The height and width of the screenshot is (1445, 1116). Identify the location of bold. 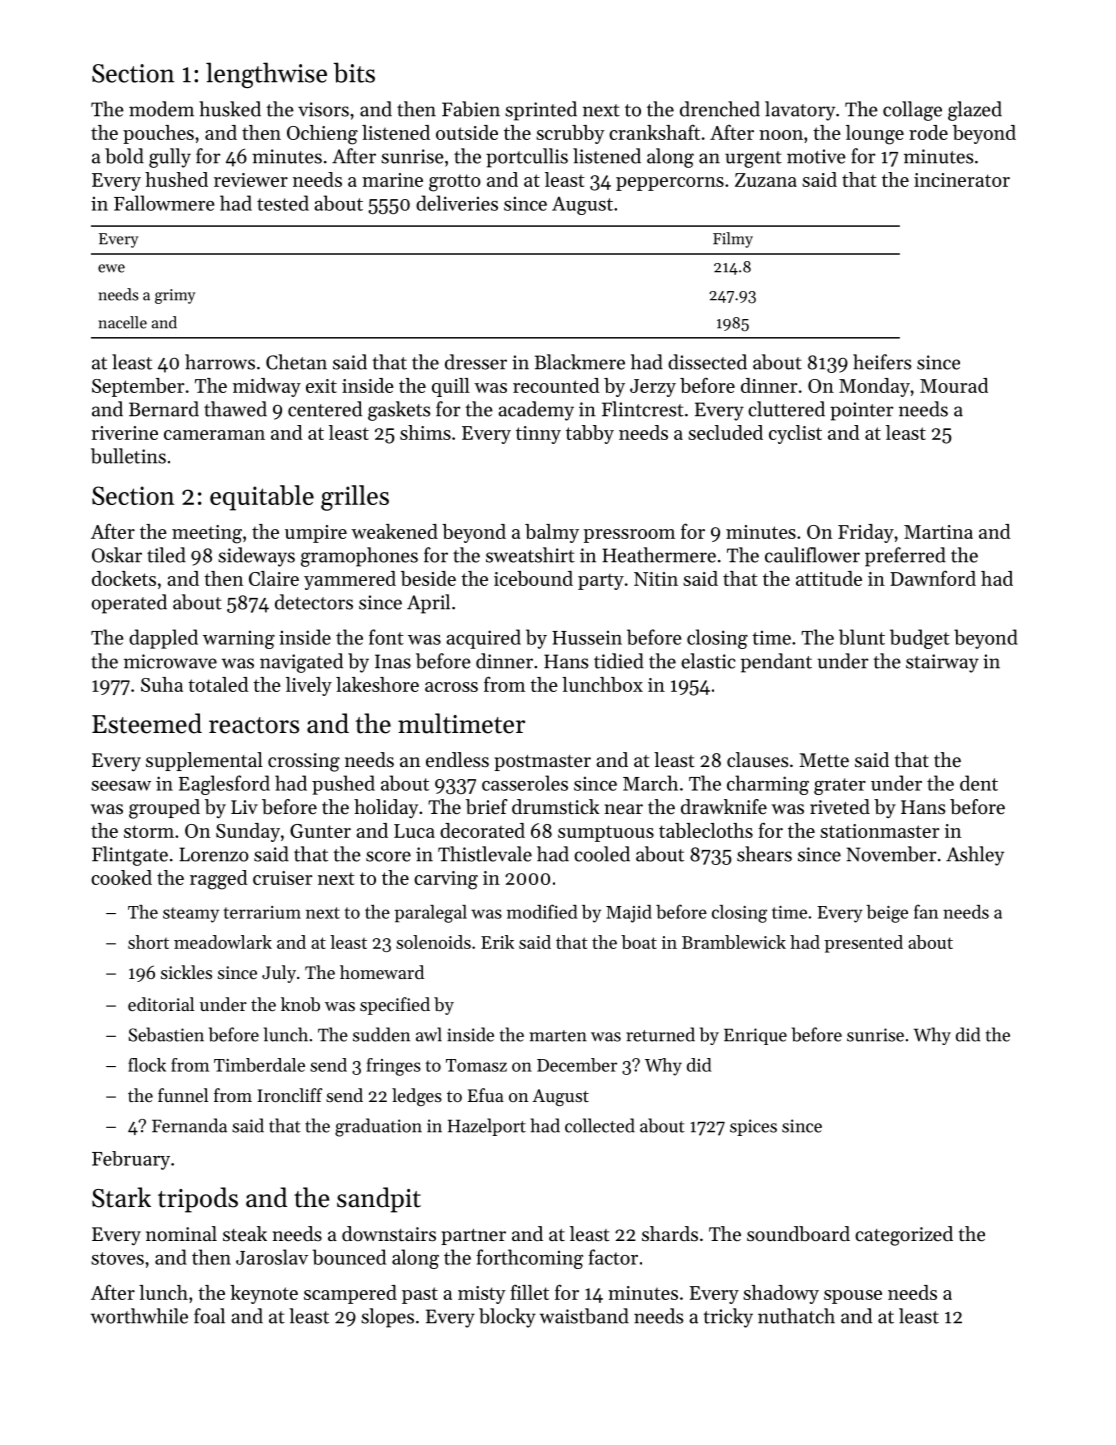
(124, 156).
